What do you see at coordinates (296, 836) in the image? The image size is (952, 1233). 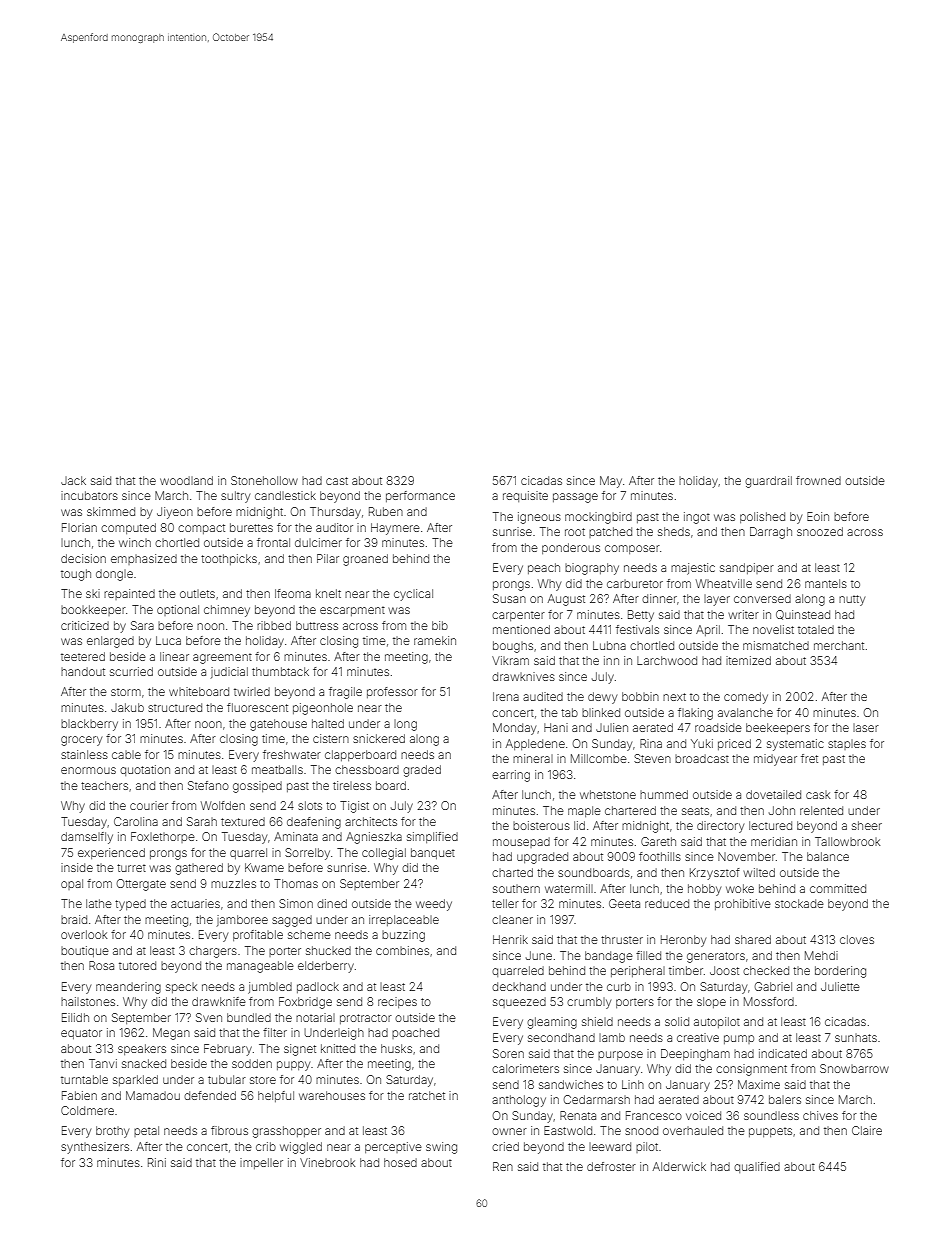 I see `Aminata` at bounding box center [296, 836].
